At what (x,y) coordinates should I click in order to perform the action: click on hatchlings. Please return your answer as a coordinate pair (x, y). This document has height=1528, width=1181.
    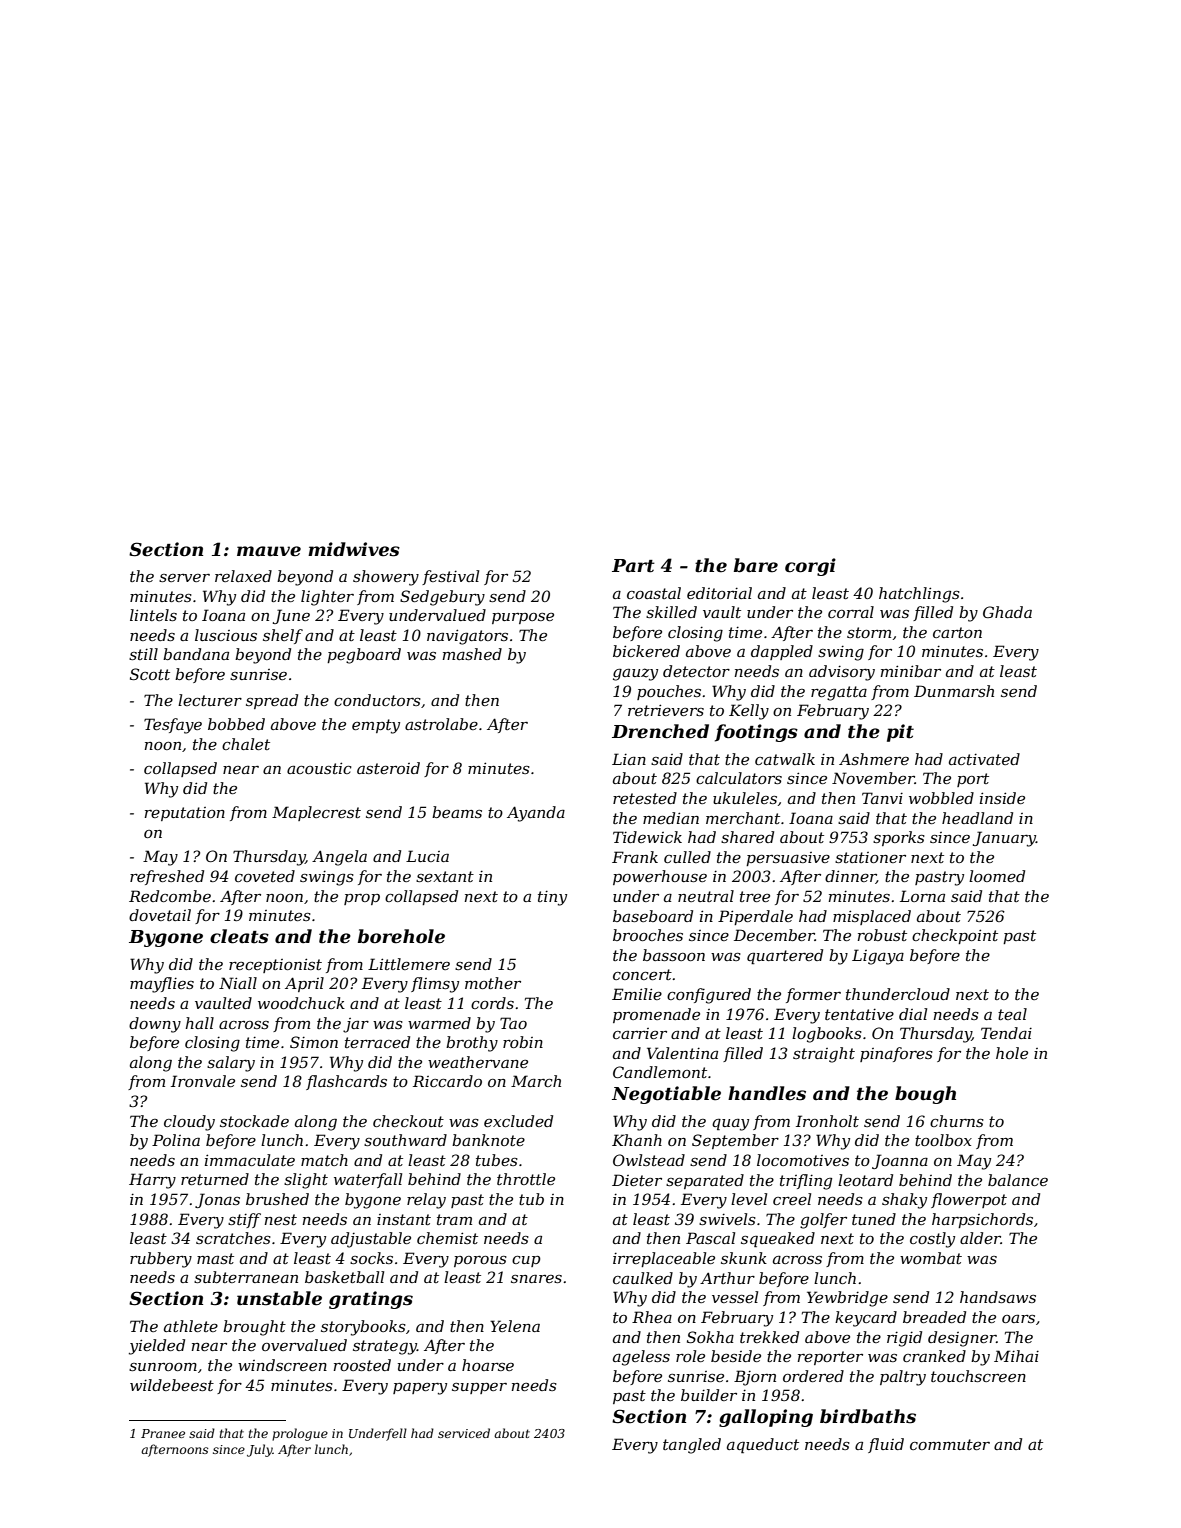
    Looking at the image, I should click on (919, 595).
